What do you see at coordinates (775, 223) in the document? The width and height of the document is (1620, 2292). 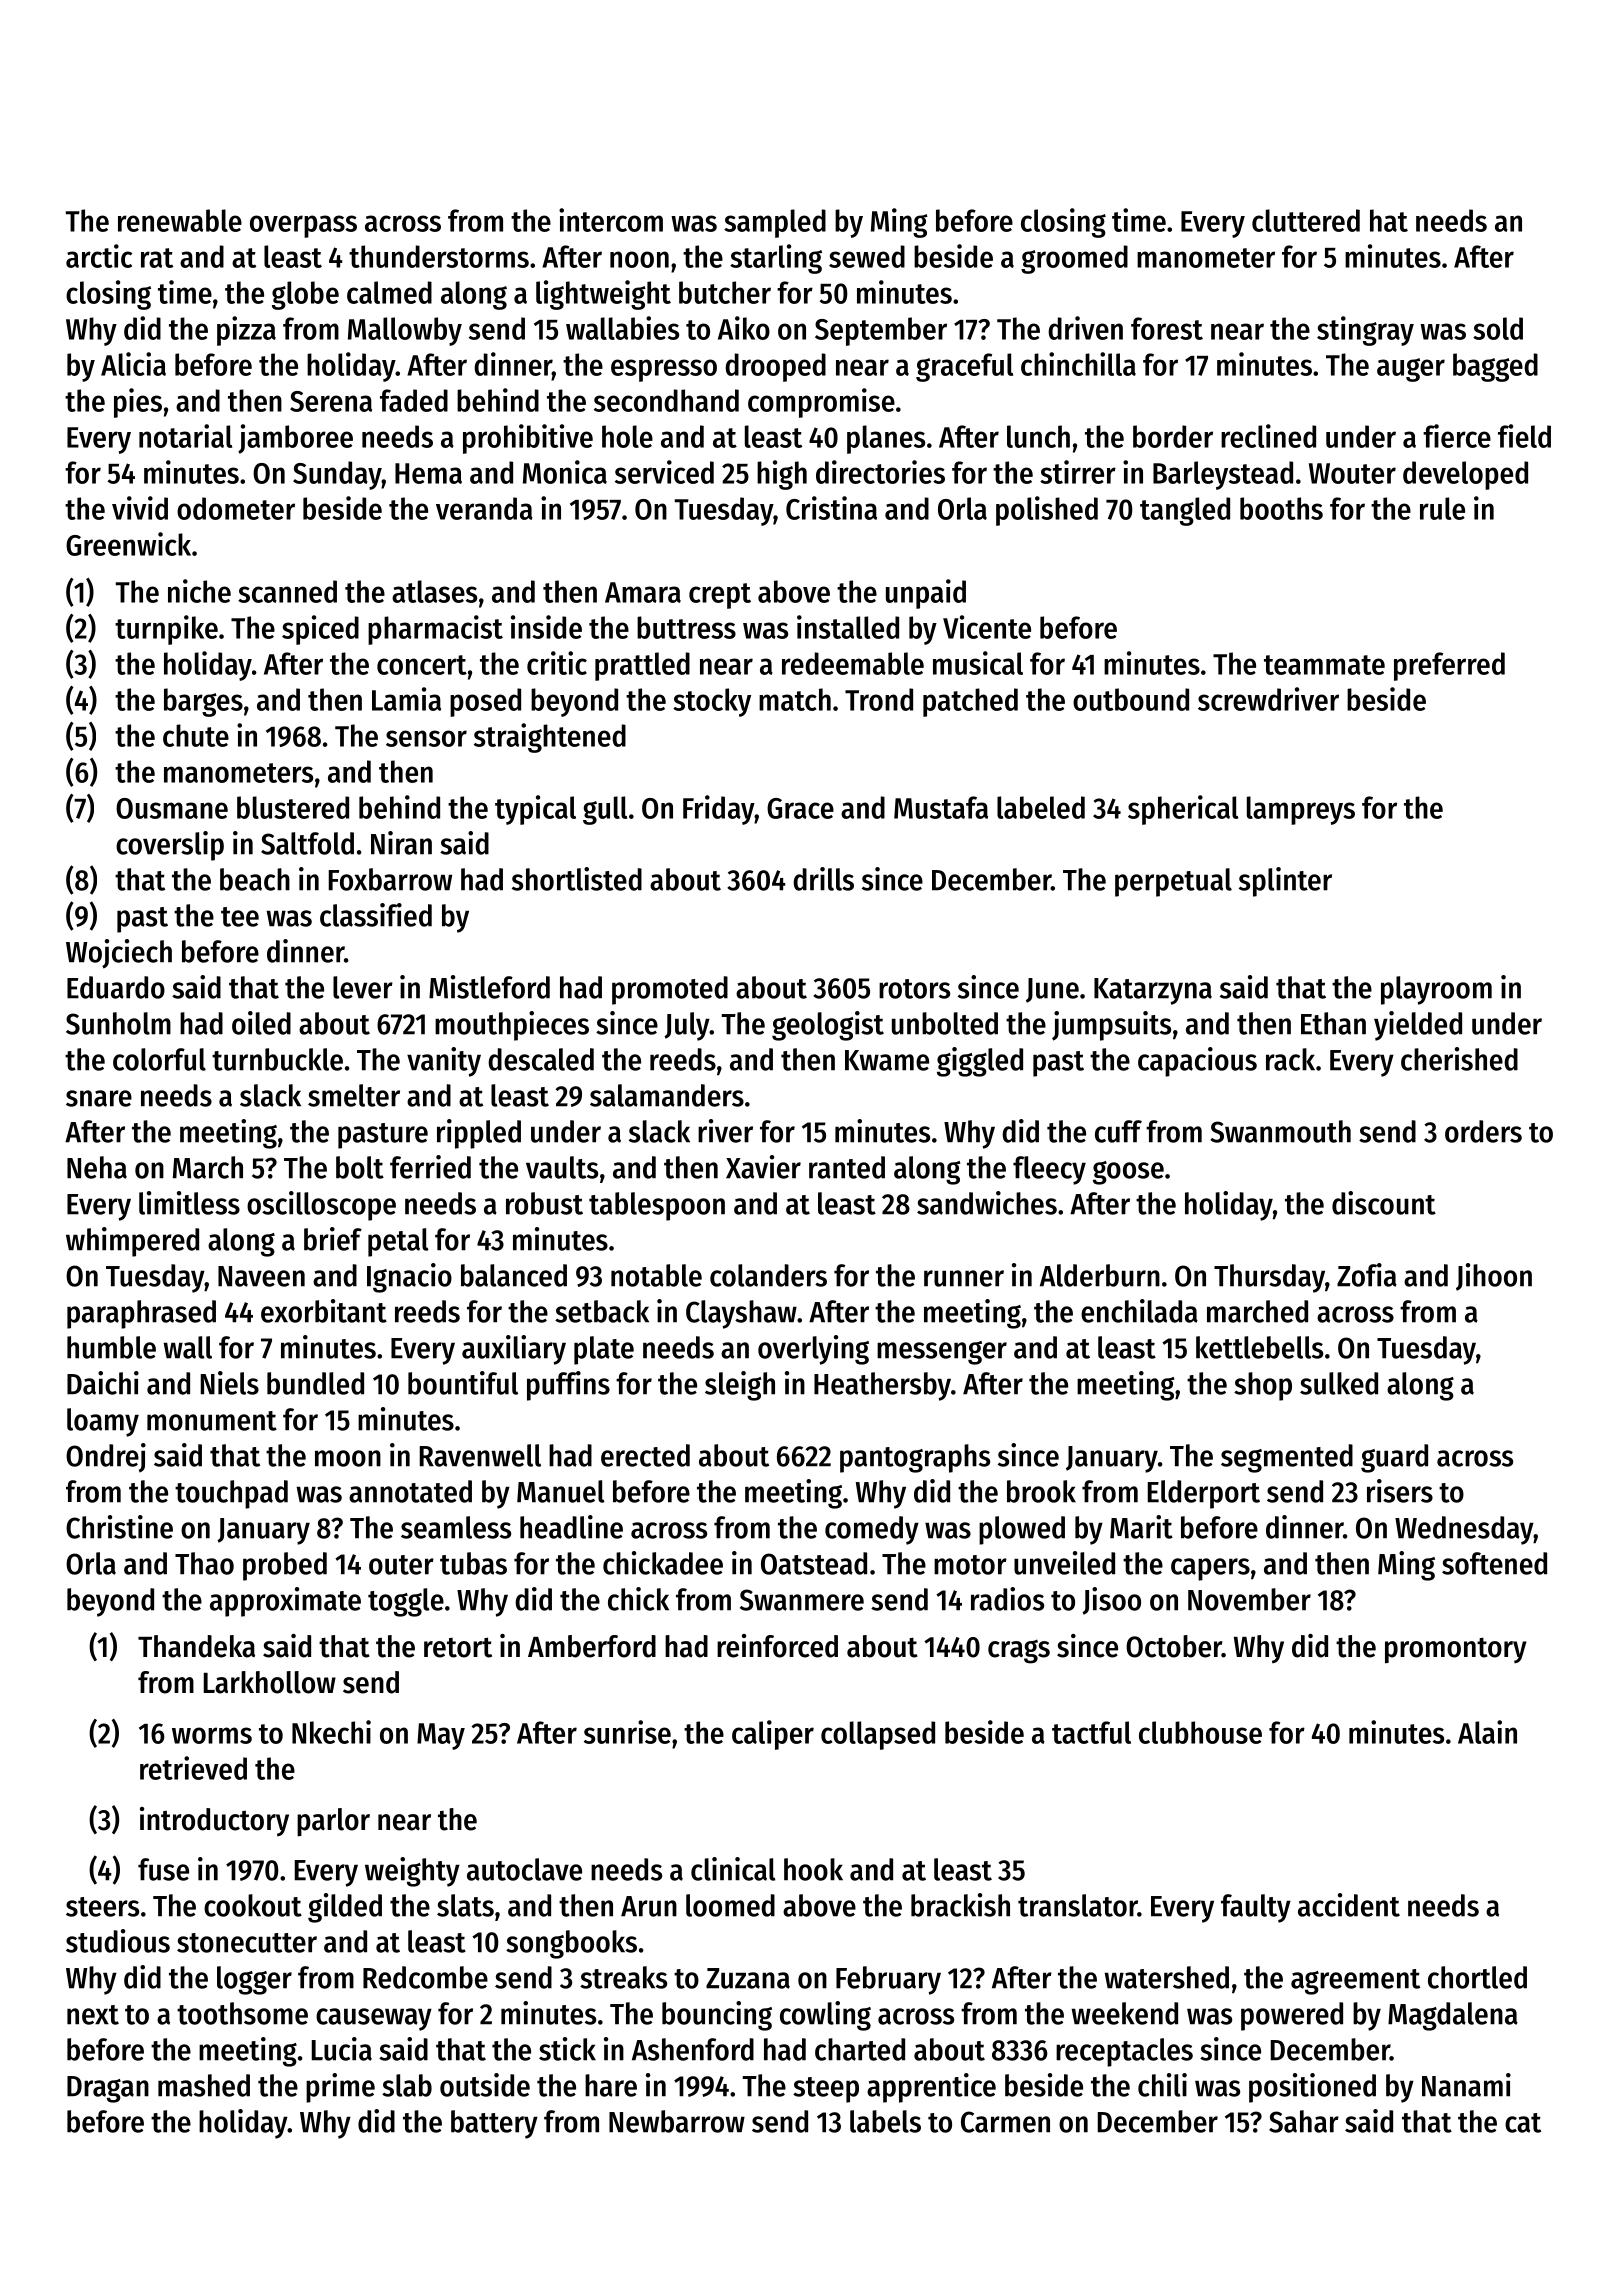 I see `sampled` at bounding box center [775, 223].
